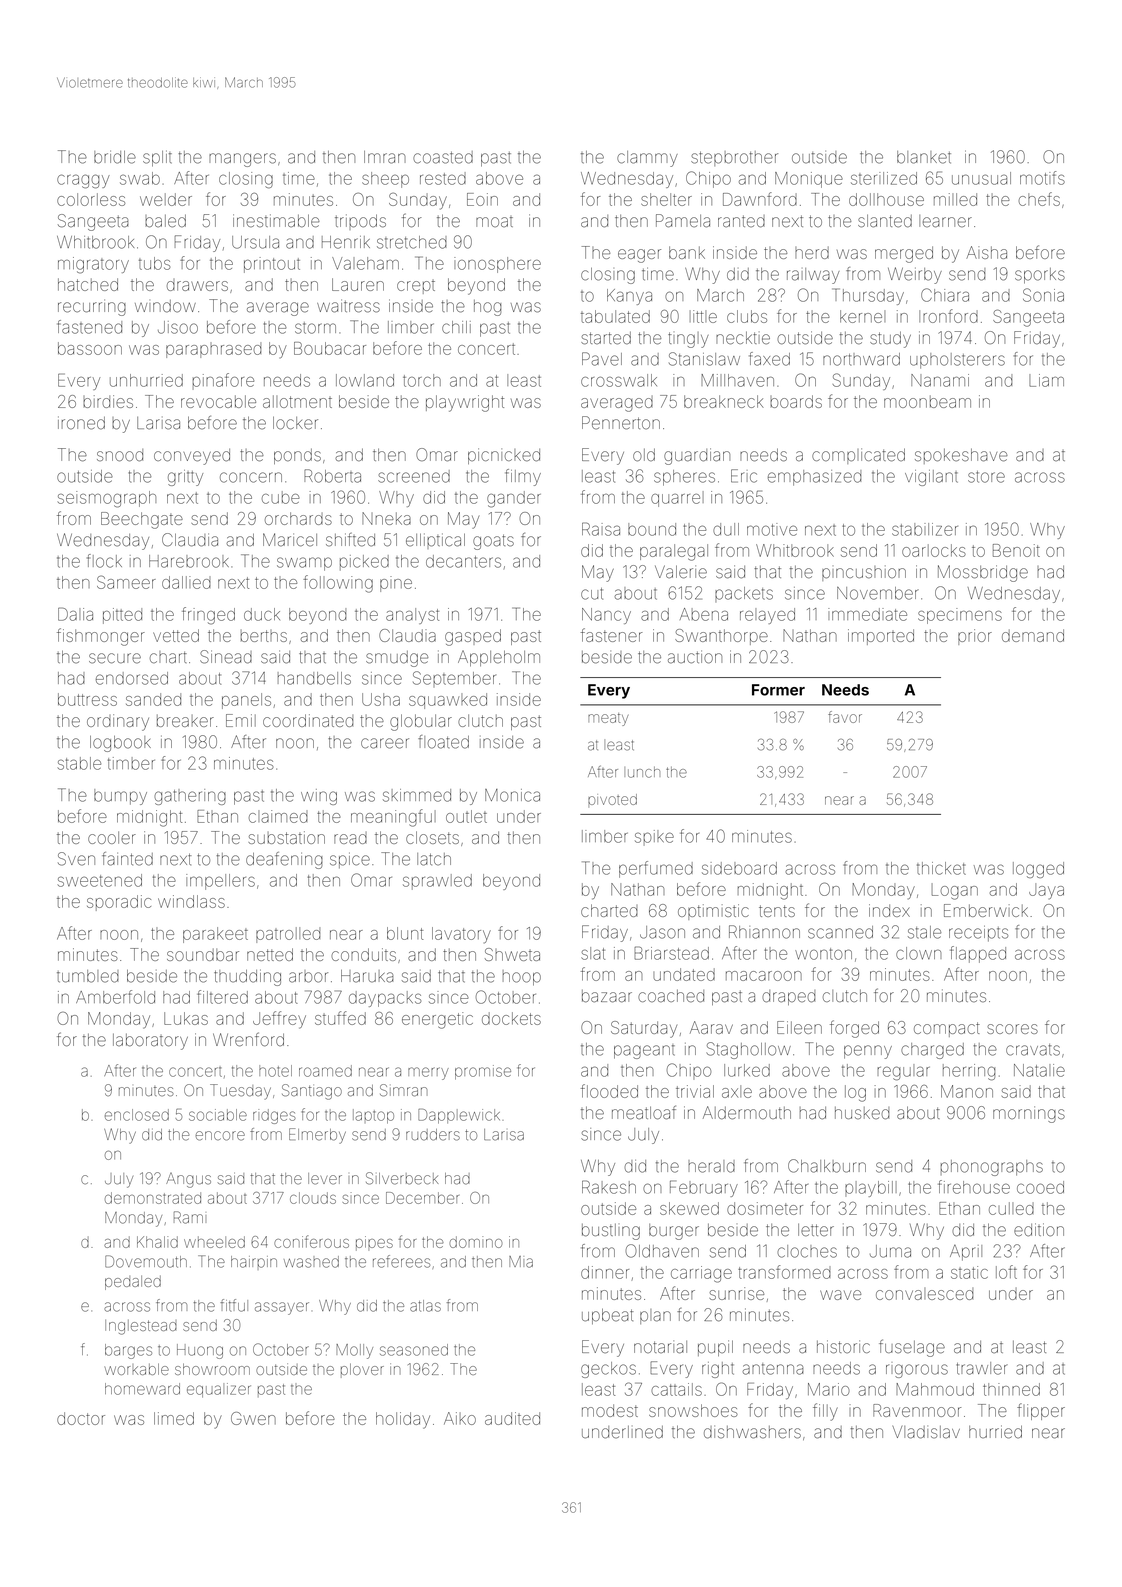 This image has width=1122, height=1587. Describe the element at coordinates (278, 816) in the image. I see `claimed` at that location.
